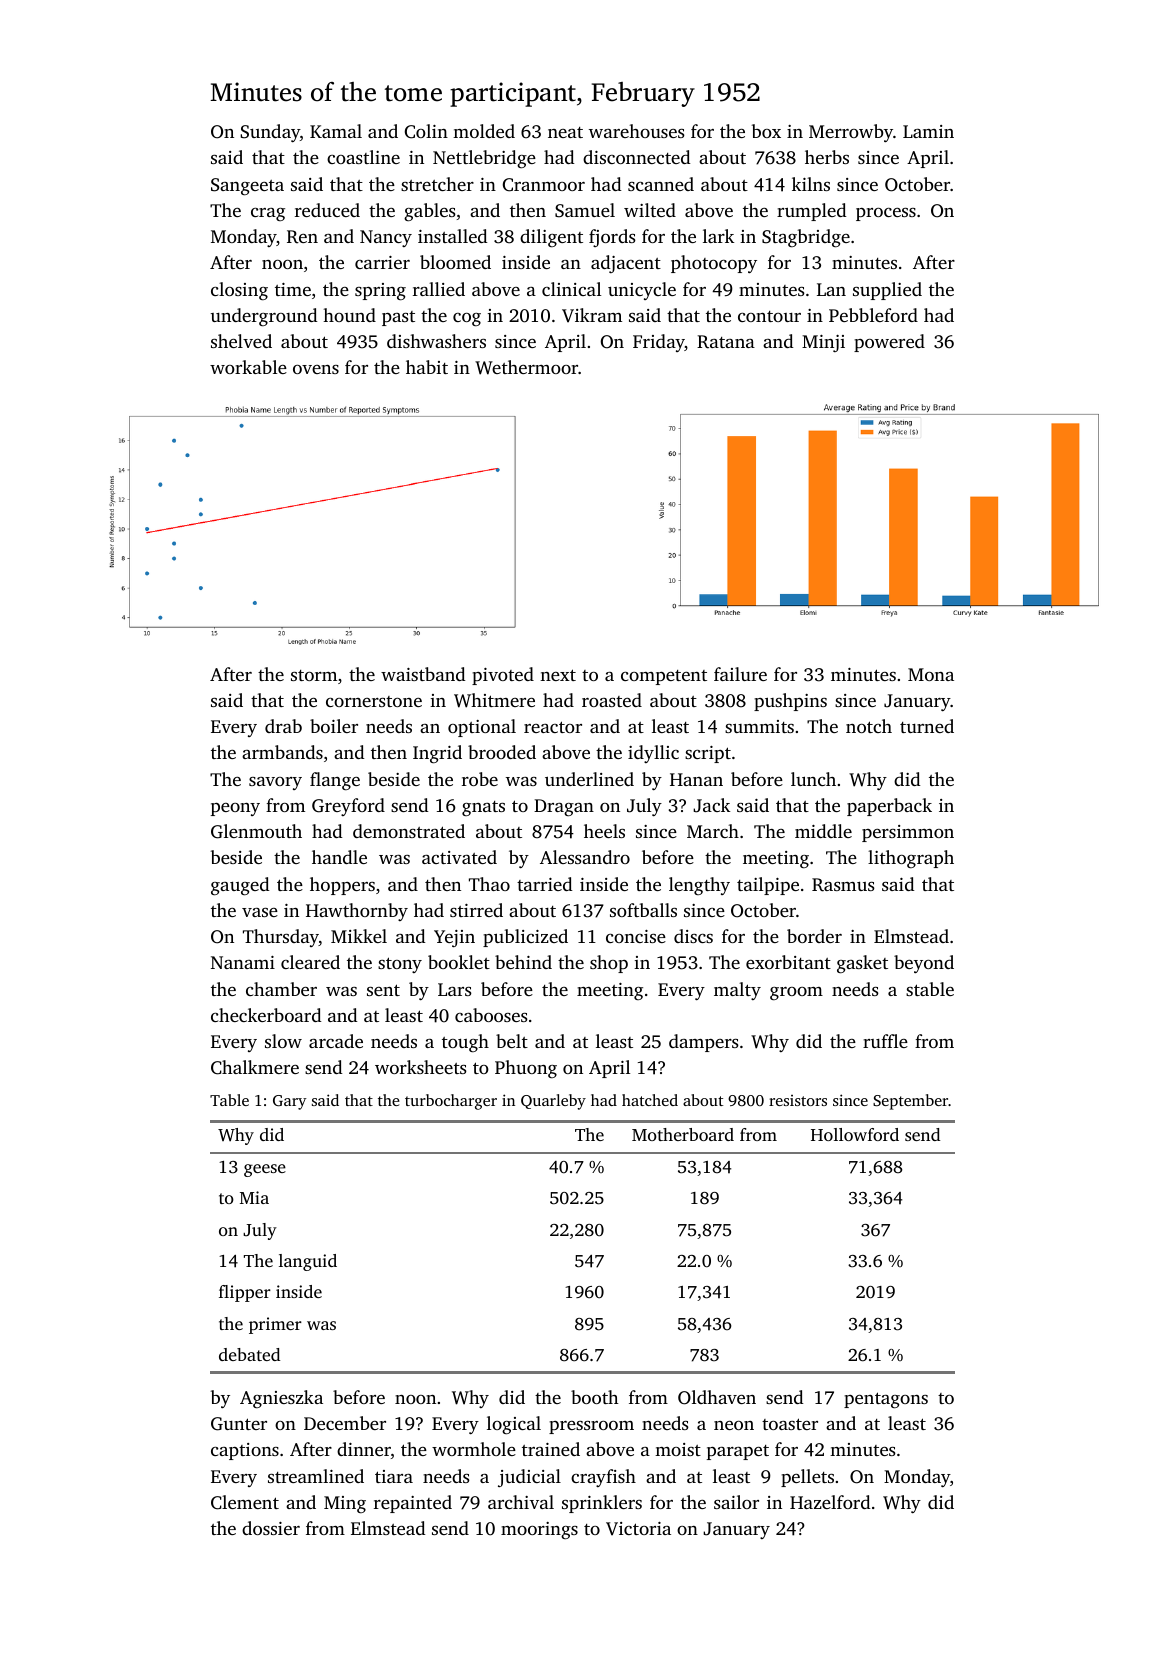 Image resolution: width=1165 pixels, height=1654 pixels. Describe the element at coordinates (248, 367) in the page. I see `workable` at that location.
